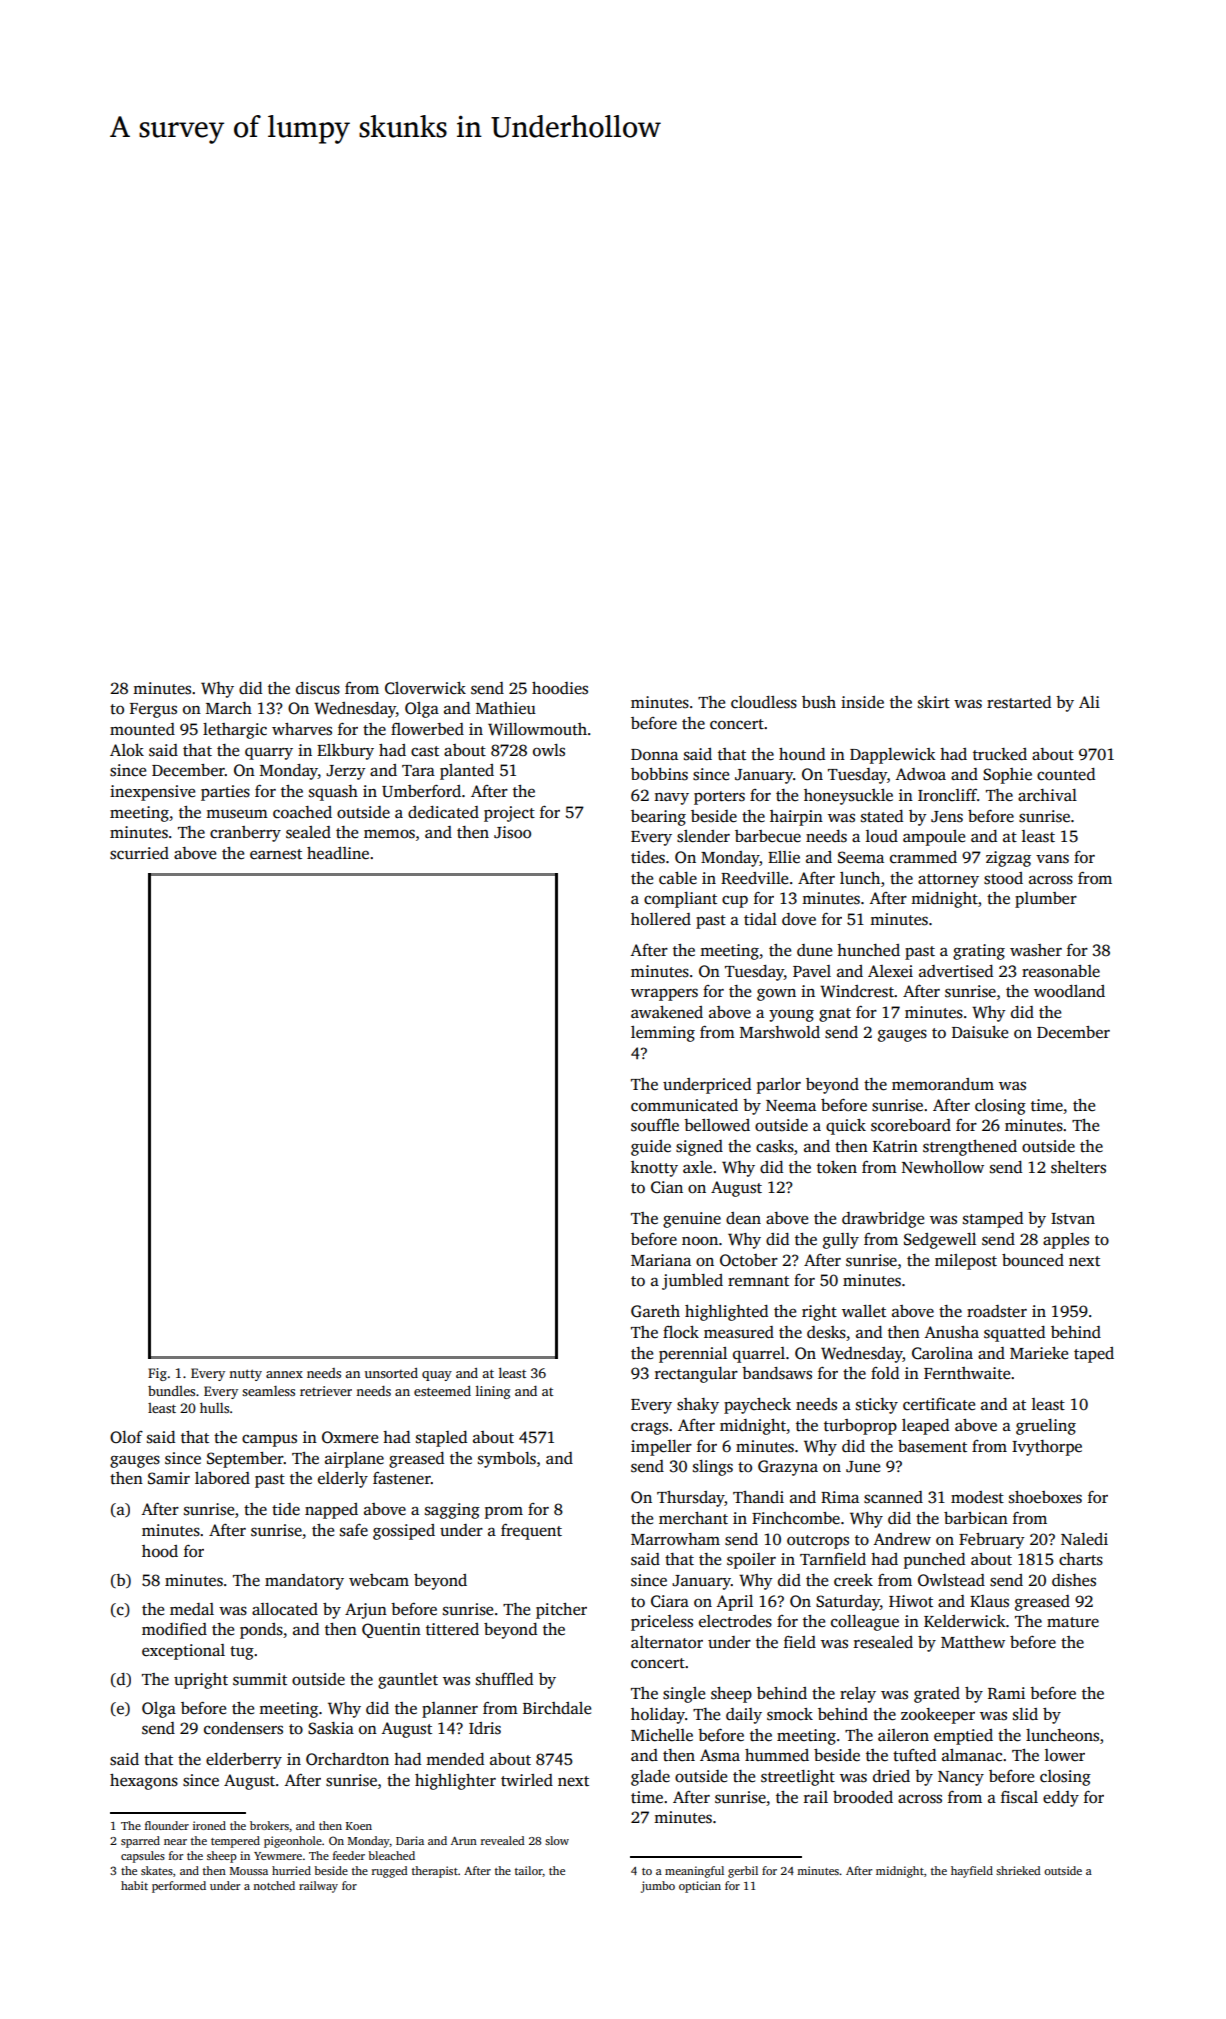  What do you see at coordinates (509, 814) in the screenshot?
I see `project` at bounding box center [509, 814].
